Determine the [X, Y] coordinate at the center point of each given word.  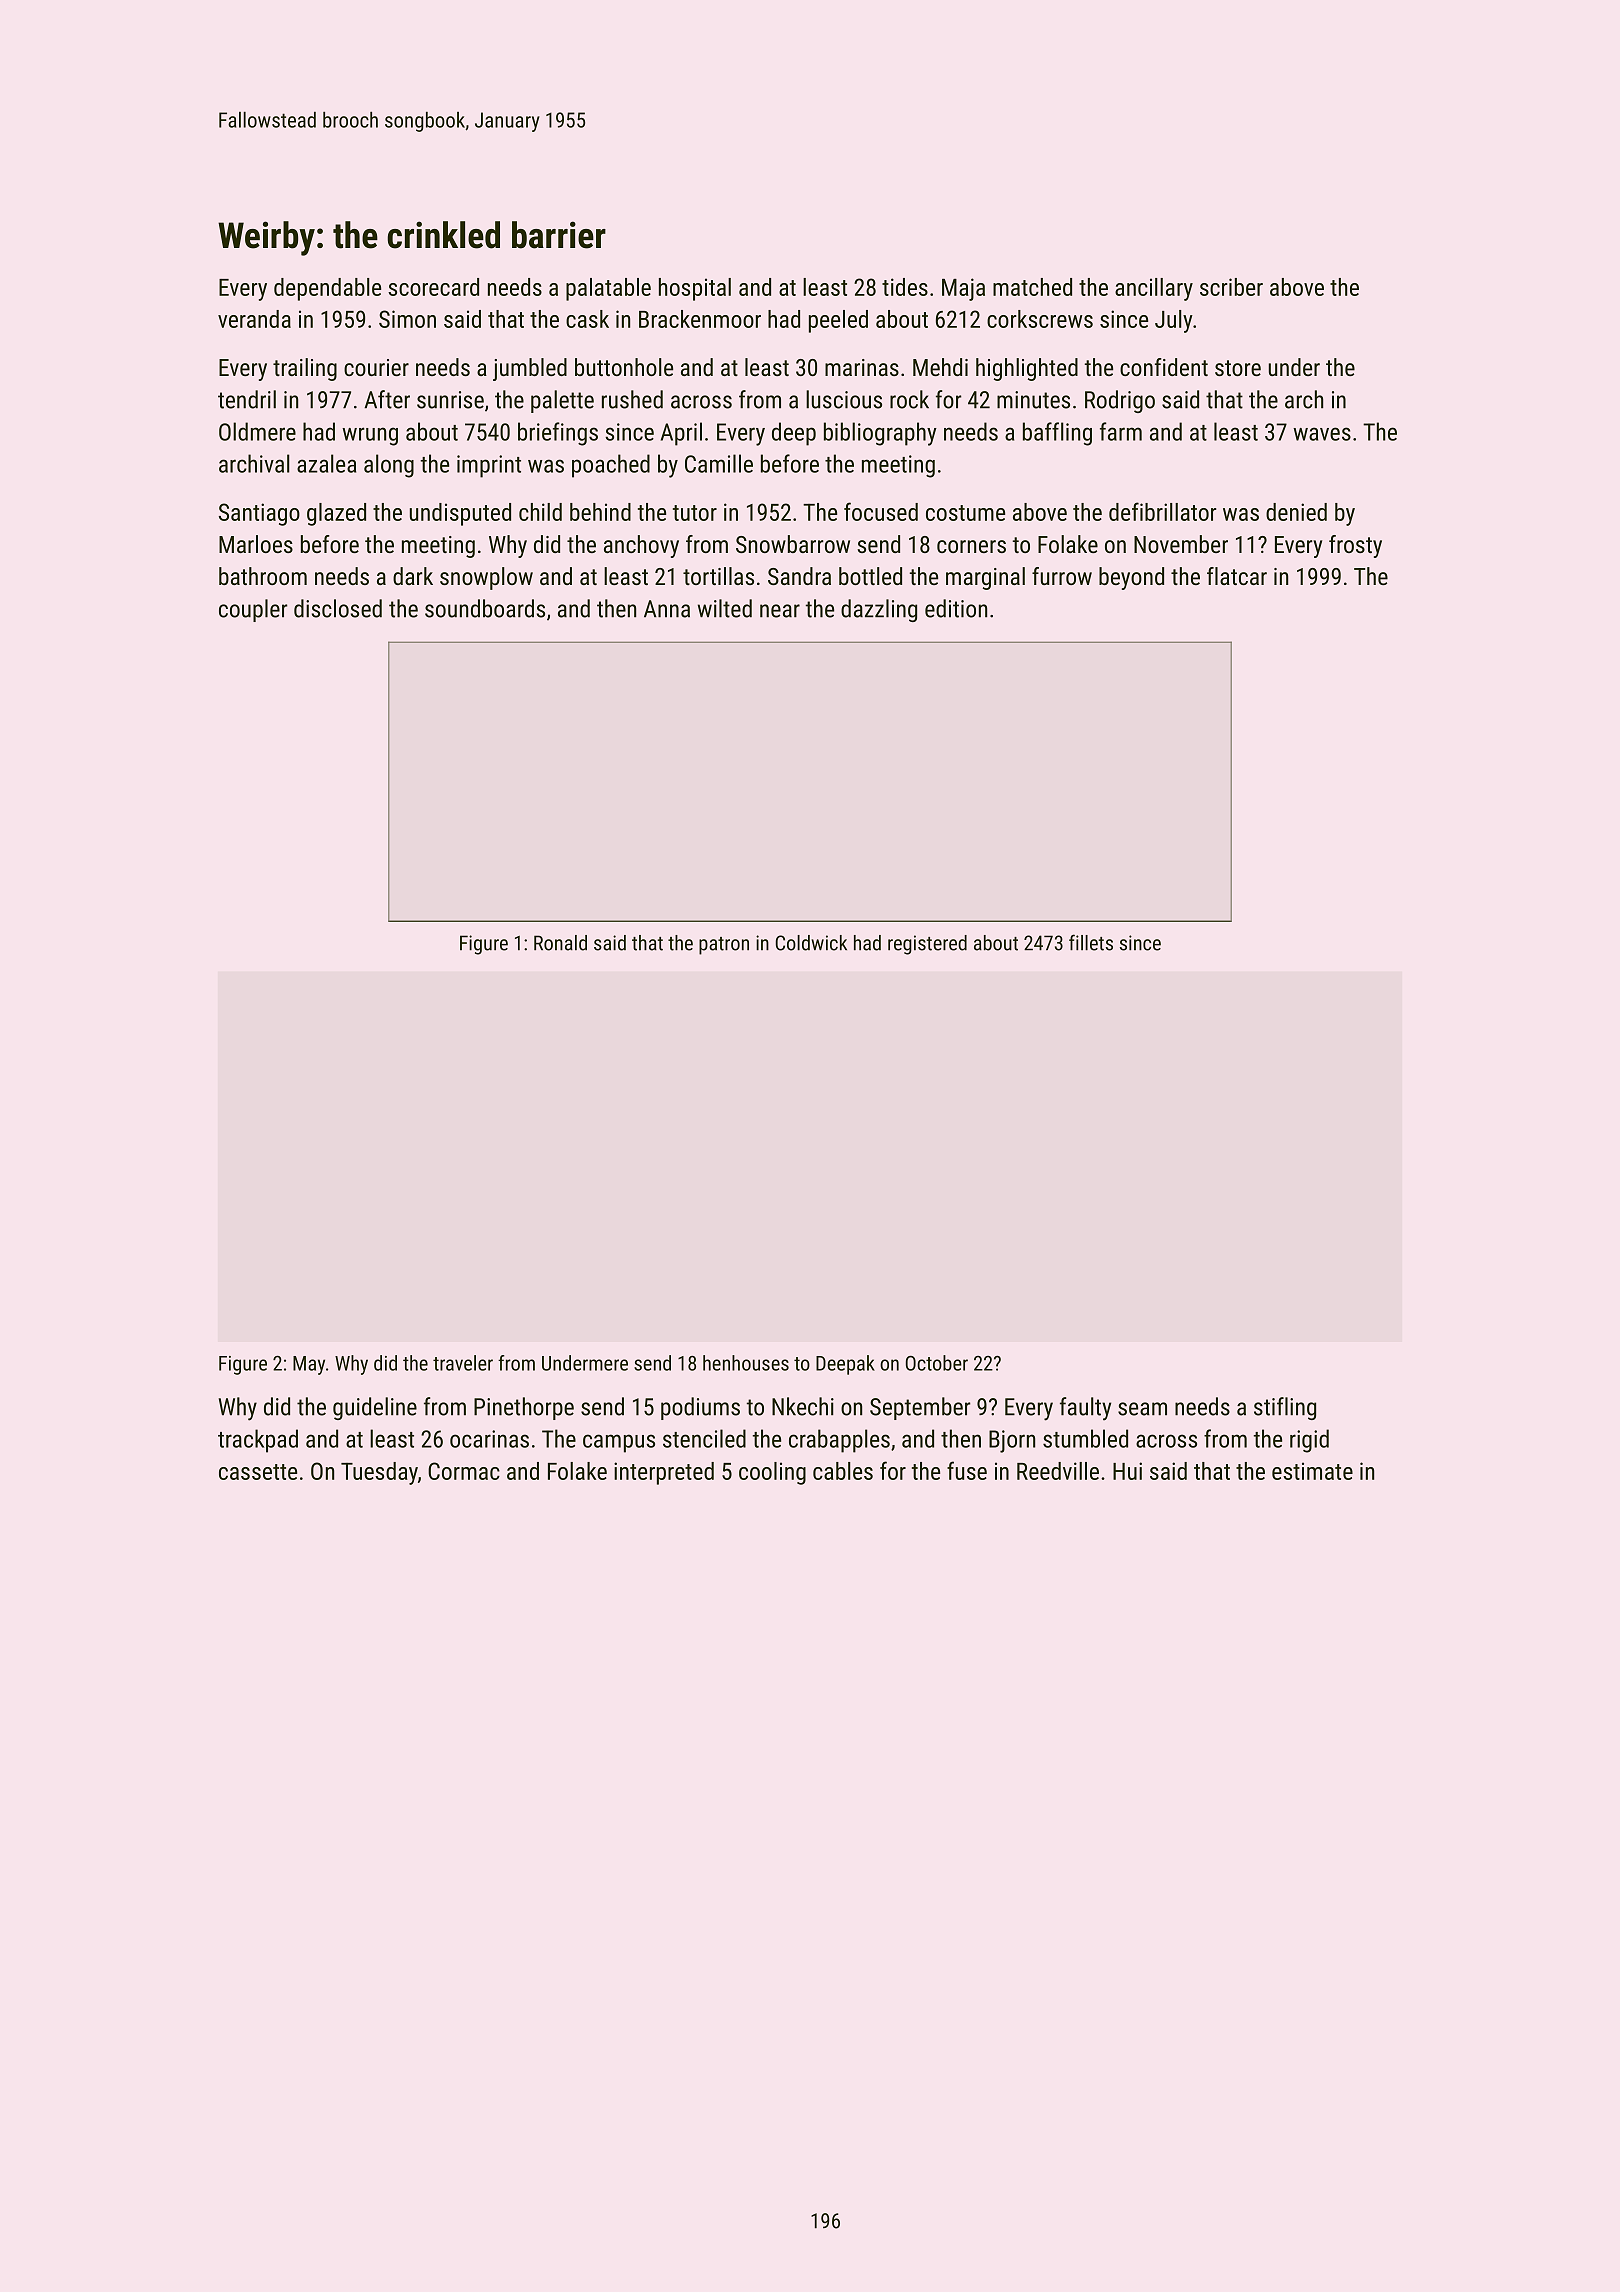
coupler [253, 610]
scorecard [433, 287]
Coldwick [811, 943]
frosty [1355, 546]
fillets [1091, 942]
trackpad [258, 1441]
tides [905, 287]
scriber [1231, 287]
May [309, 1365]
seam [1142, 1409]
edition [956, 608]
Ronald [560, 943]
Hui [1127, 1471]
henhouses [746, 1363]
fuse [967, 1470]
